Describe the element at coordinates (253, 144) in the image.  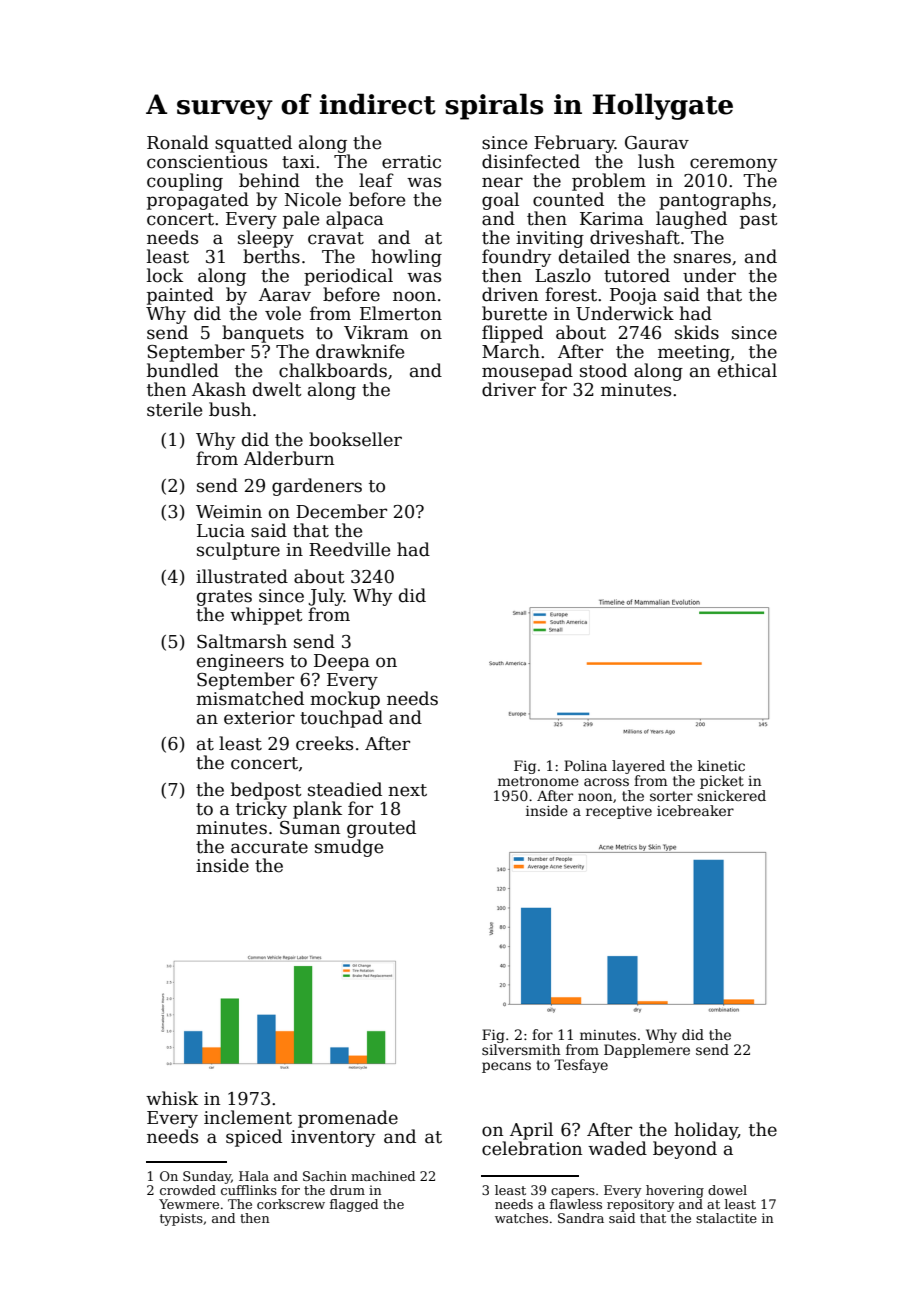
I see `squatted` at that location.
